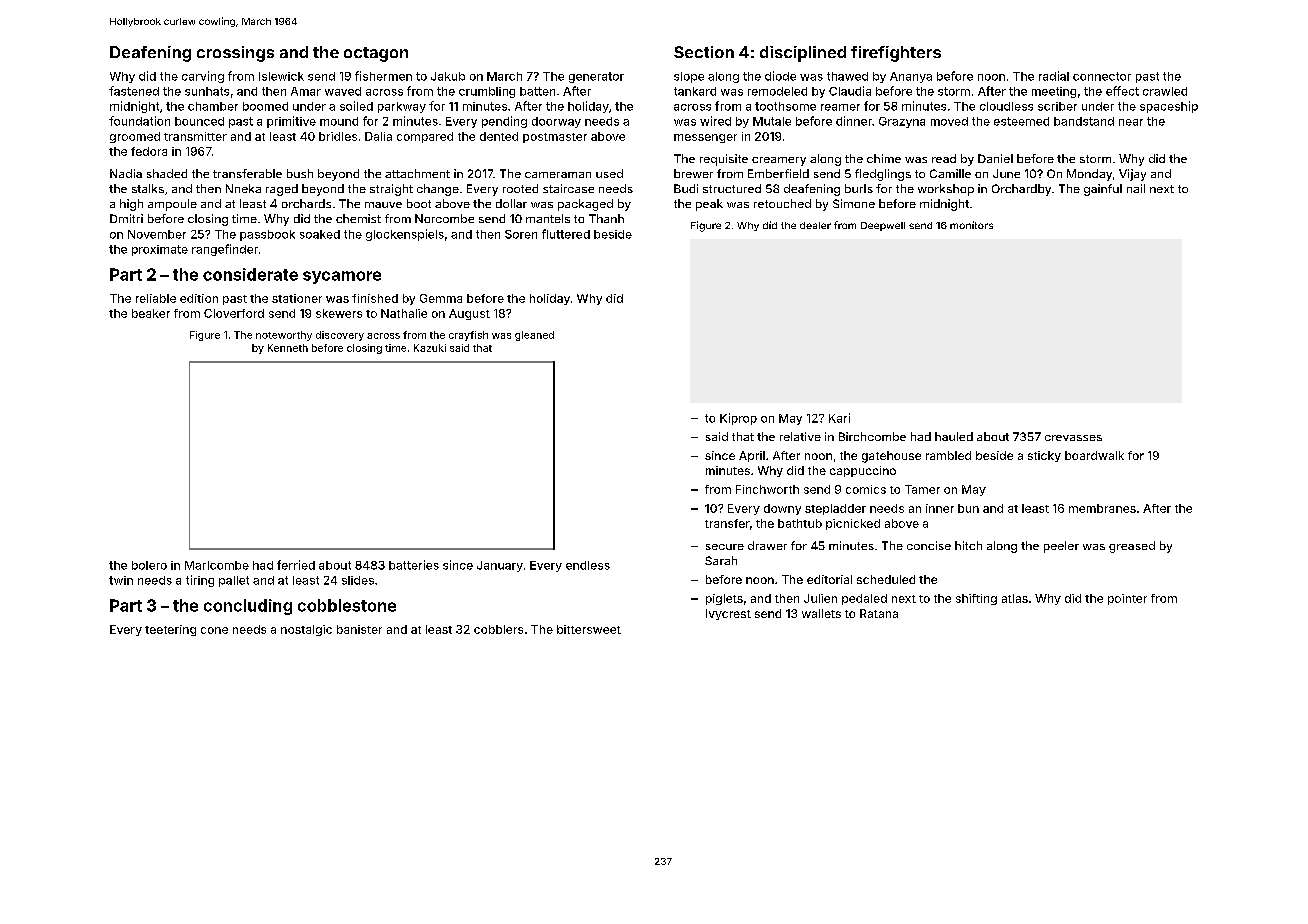 This screenshot has width=1308, height=924. I want to click on generator, so click(596, 77).
